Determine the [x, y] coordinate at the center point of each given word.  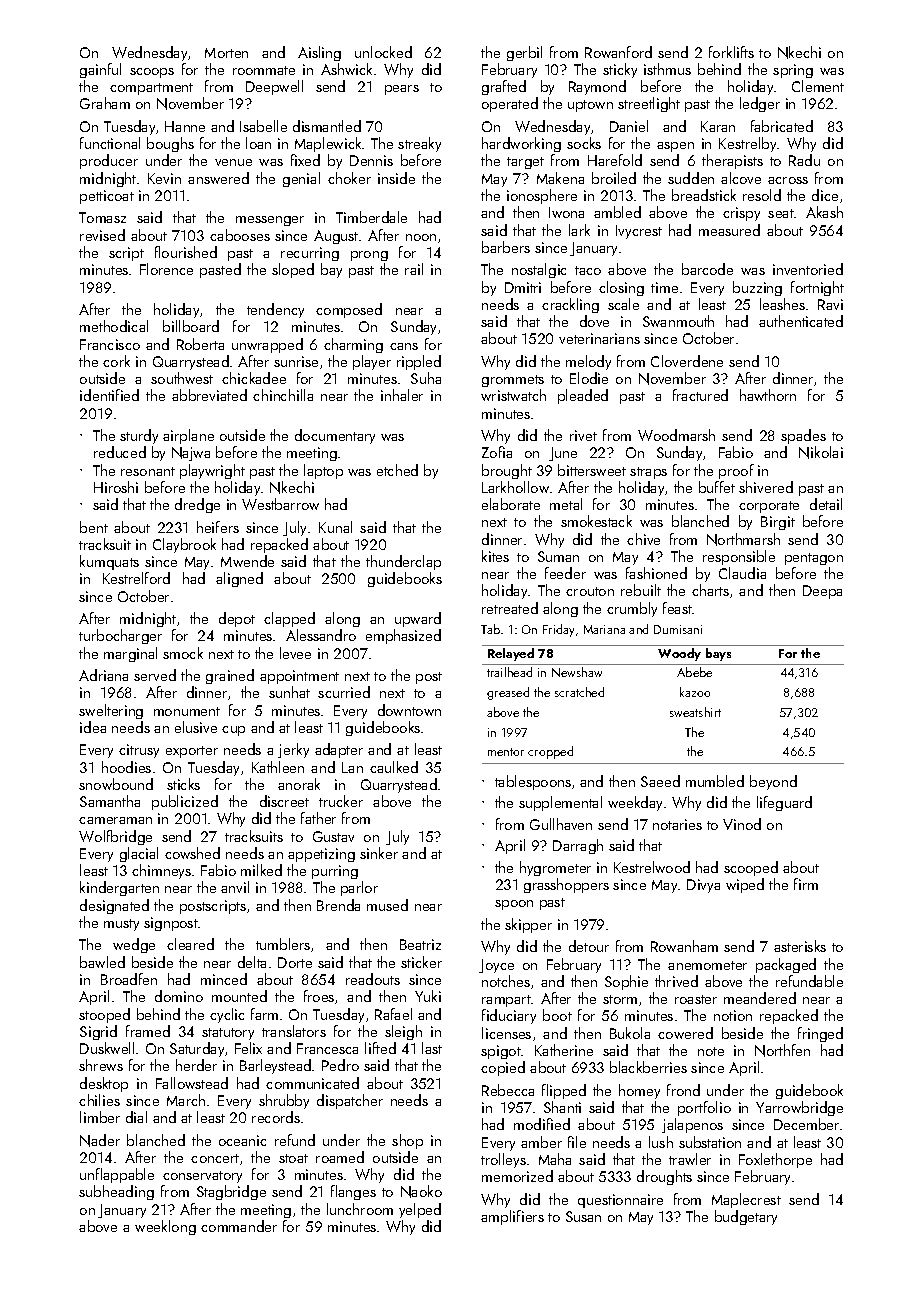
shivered [766, 487]
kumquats [109, 562]
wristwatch [513, 395]
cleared [190, 944]
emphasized [403, 636]
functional [110, 143]
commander [239, 1226]
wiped [745, 885]
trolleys [503, 1160]
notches [506, 981]
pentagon [814, 559]
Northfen [782, 1050]
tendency [275, 310]
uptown [590, 106]
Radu [804, 160]
